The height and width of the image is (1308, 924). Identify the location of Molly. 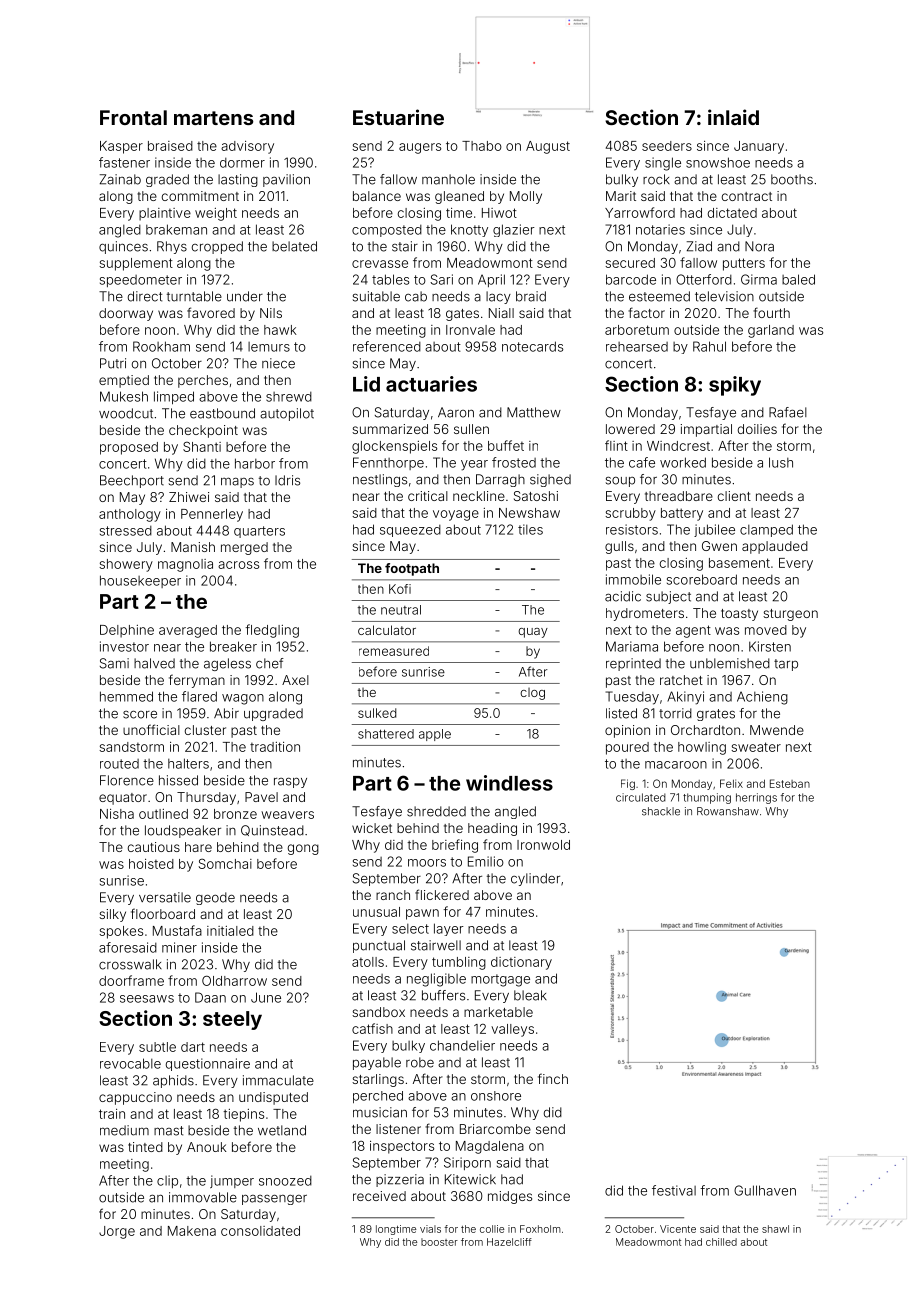
(526, 197).
